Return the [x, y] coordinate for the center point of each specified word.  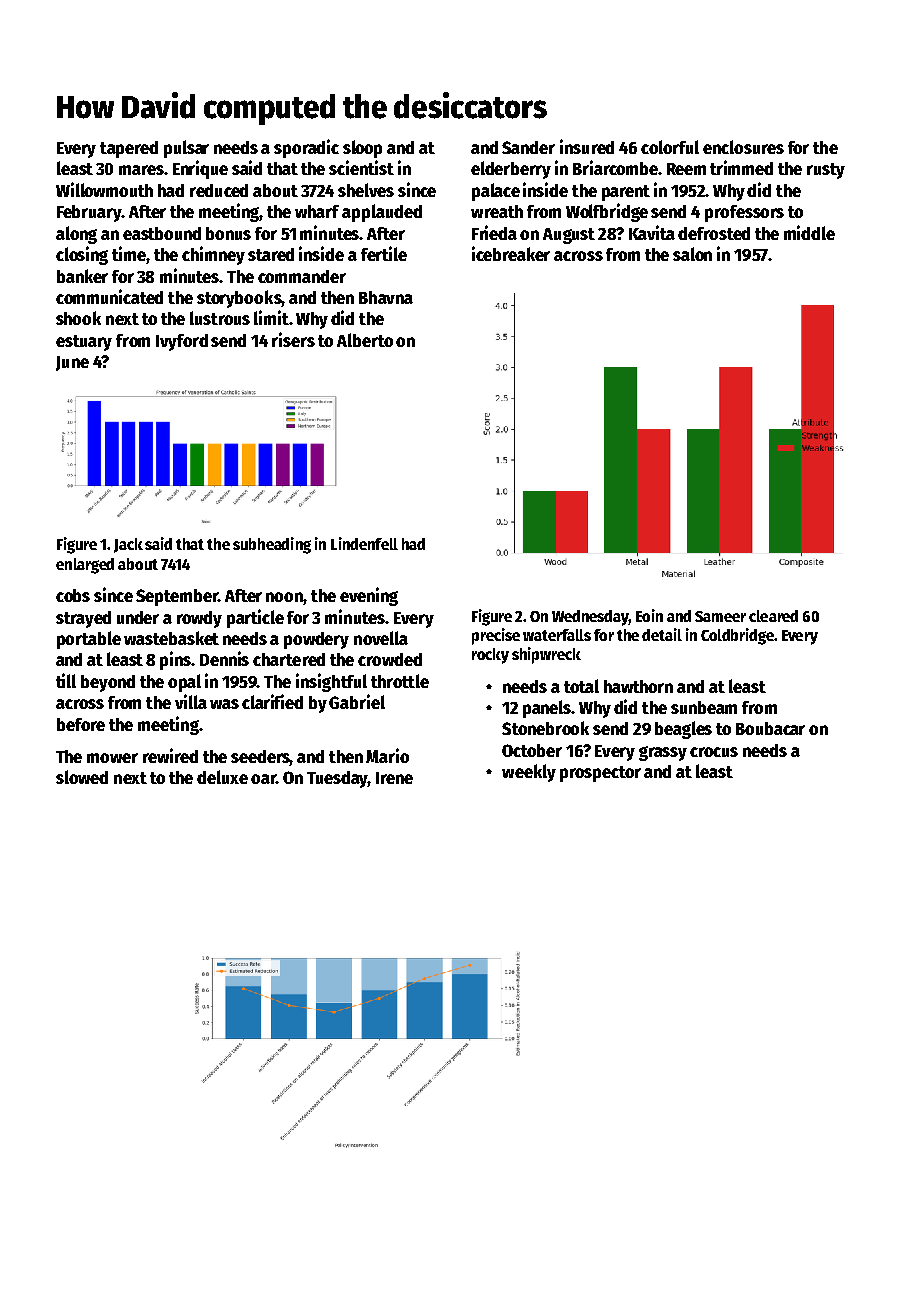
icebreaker [511, 253]
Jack [128, 545]
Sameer [720, 616]
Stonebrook [545, 728]
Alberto [365, 340]
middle [809, 232]
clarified [272, 701]
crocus [714, 752]
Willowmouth [104, 189]
